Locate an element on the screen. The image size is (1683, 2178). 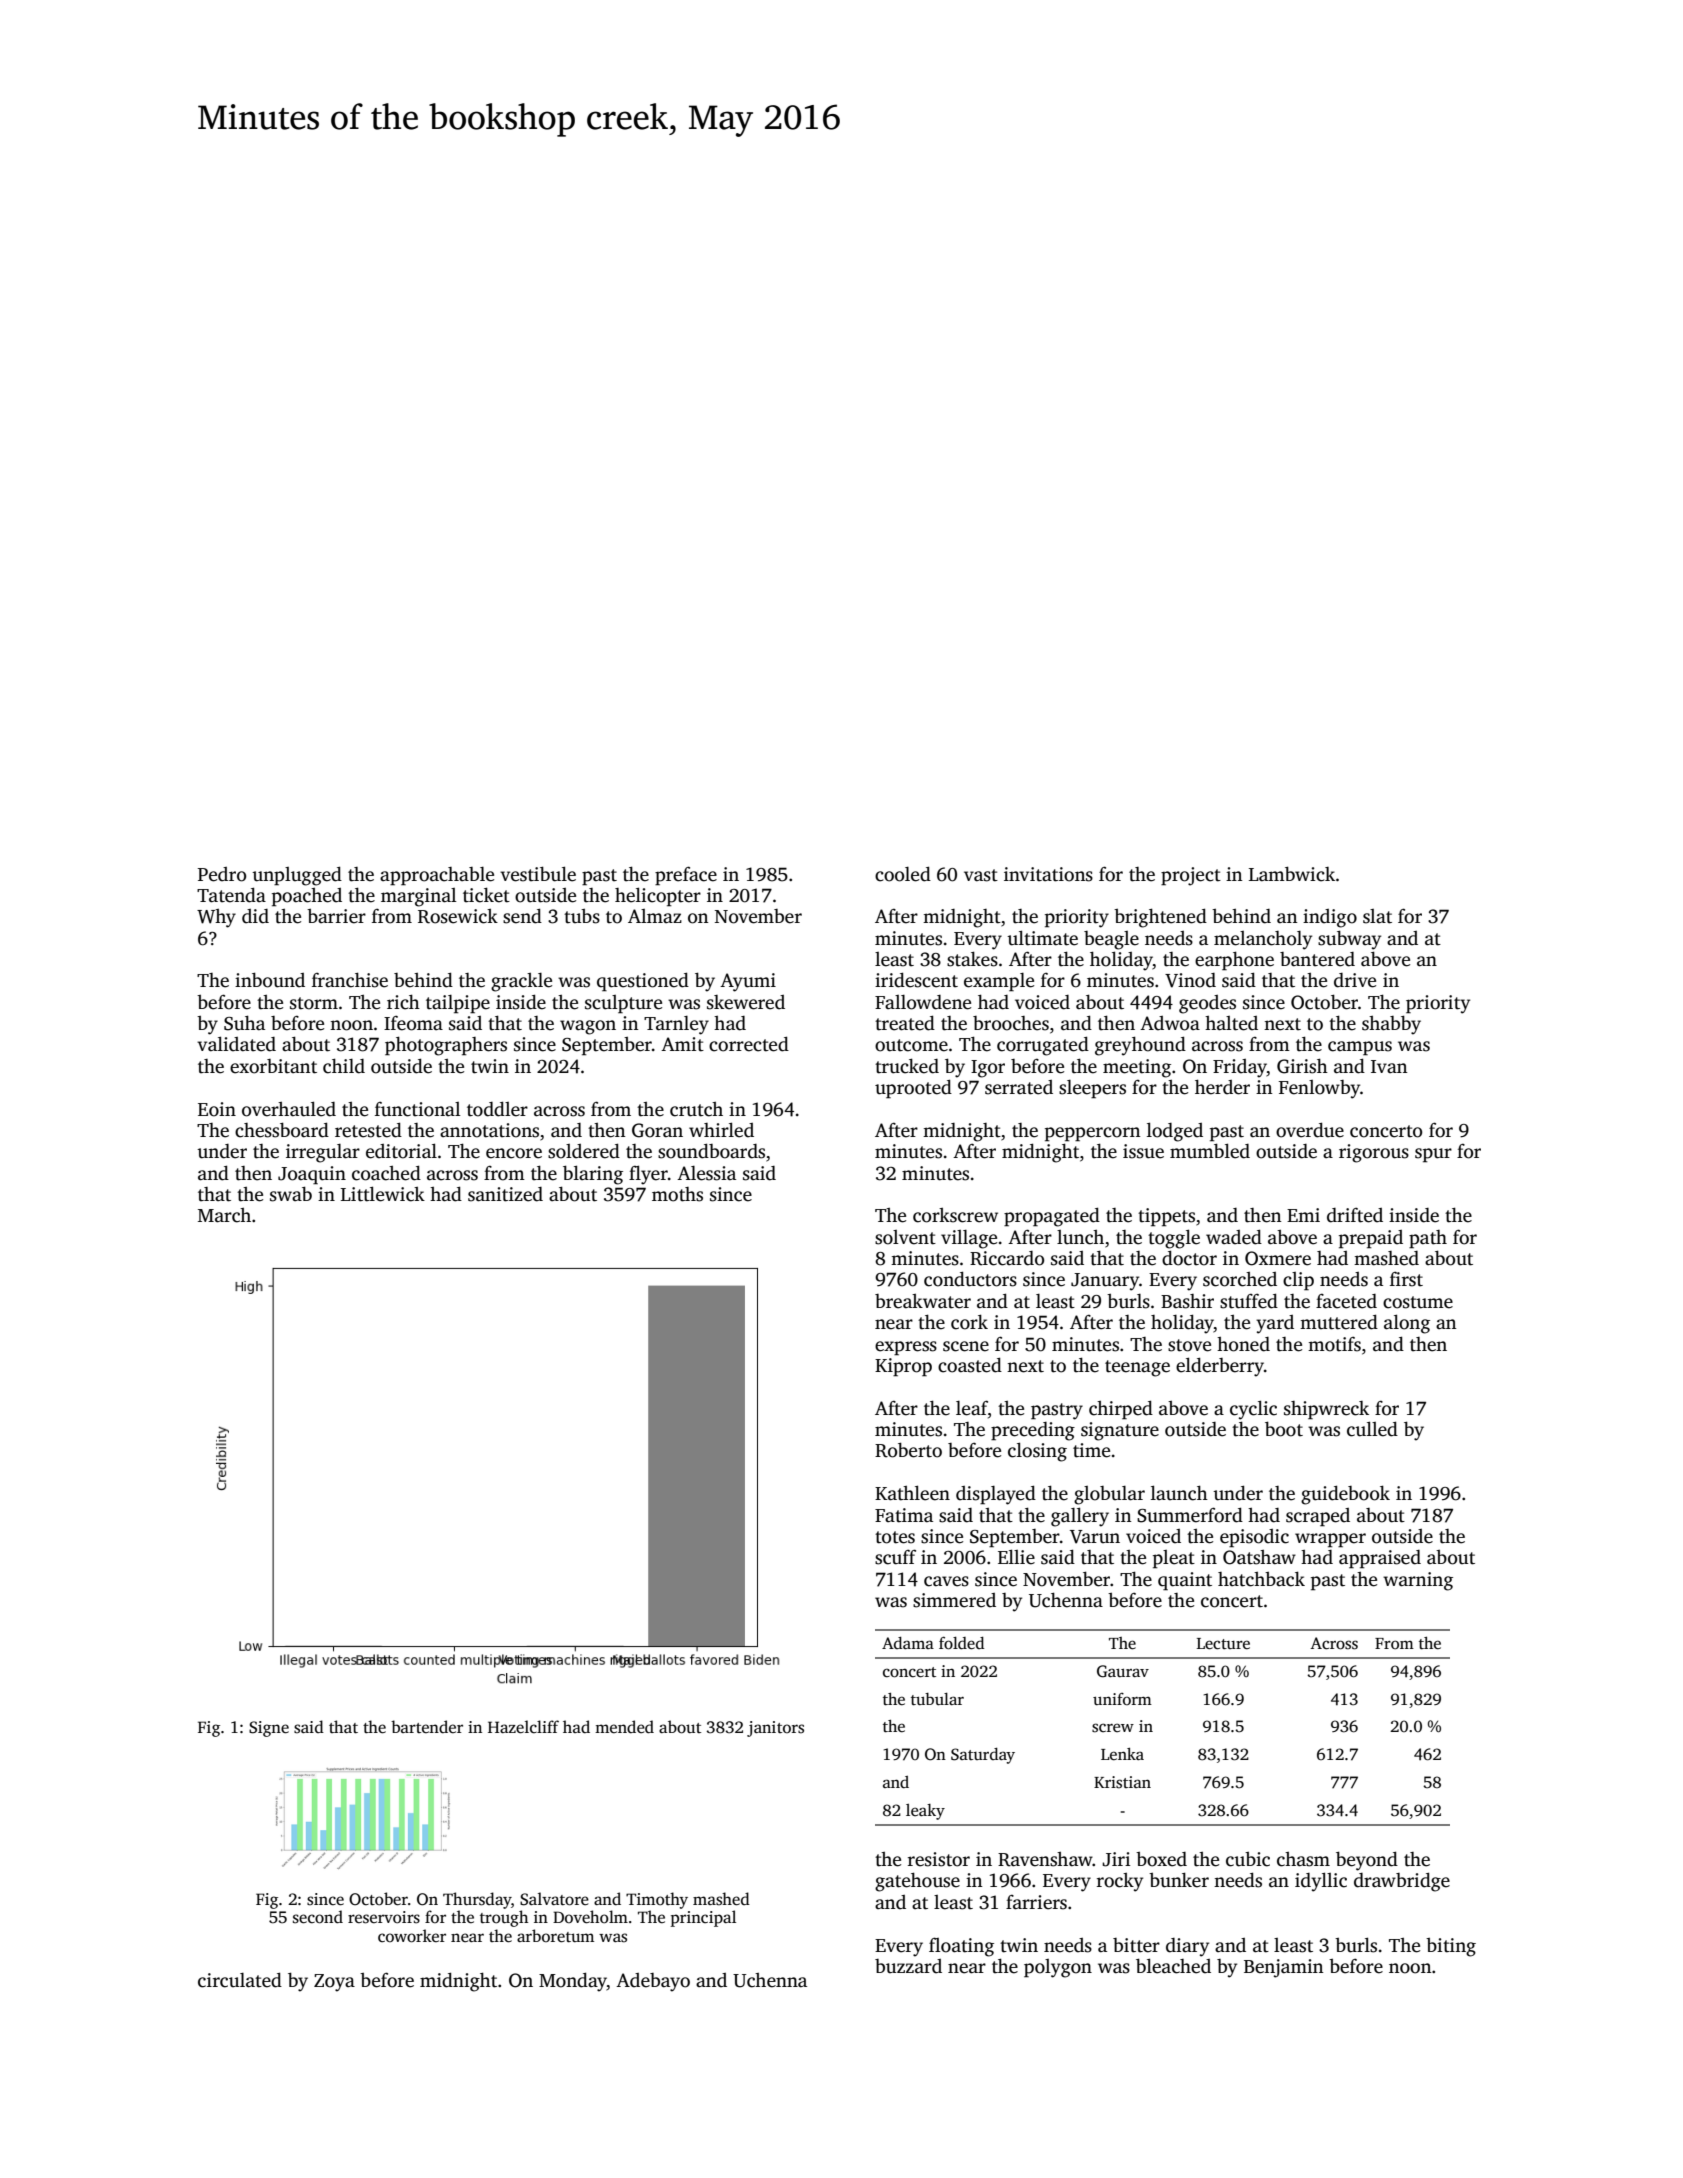
vestibule is located at coordinates (538, 874).
